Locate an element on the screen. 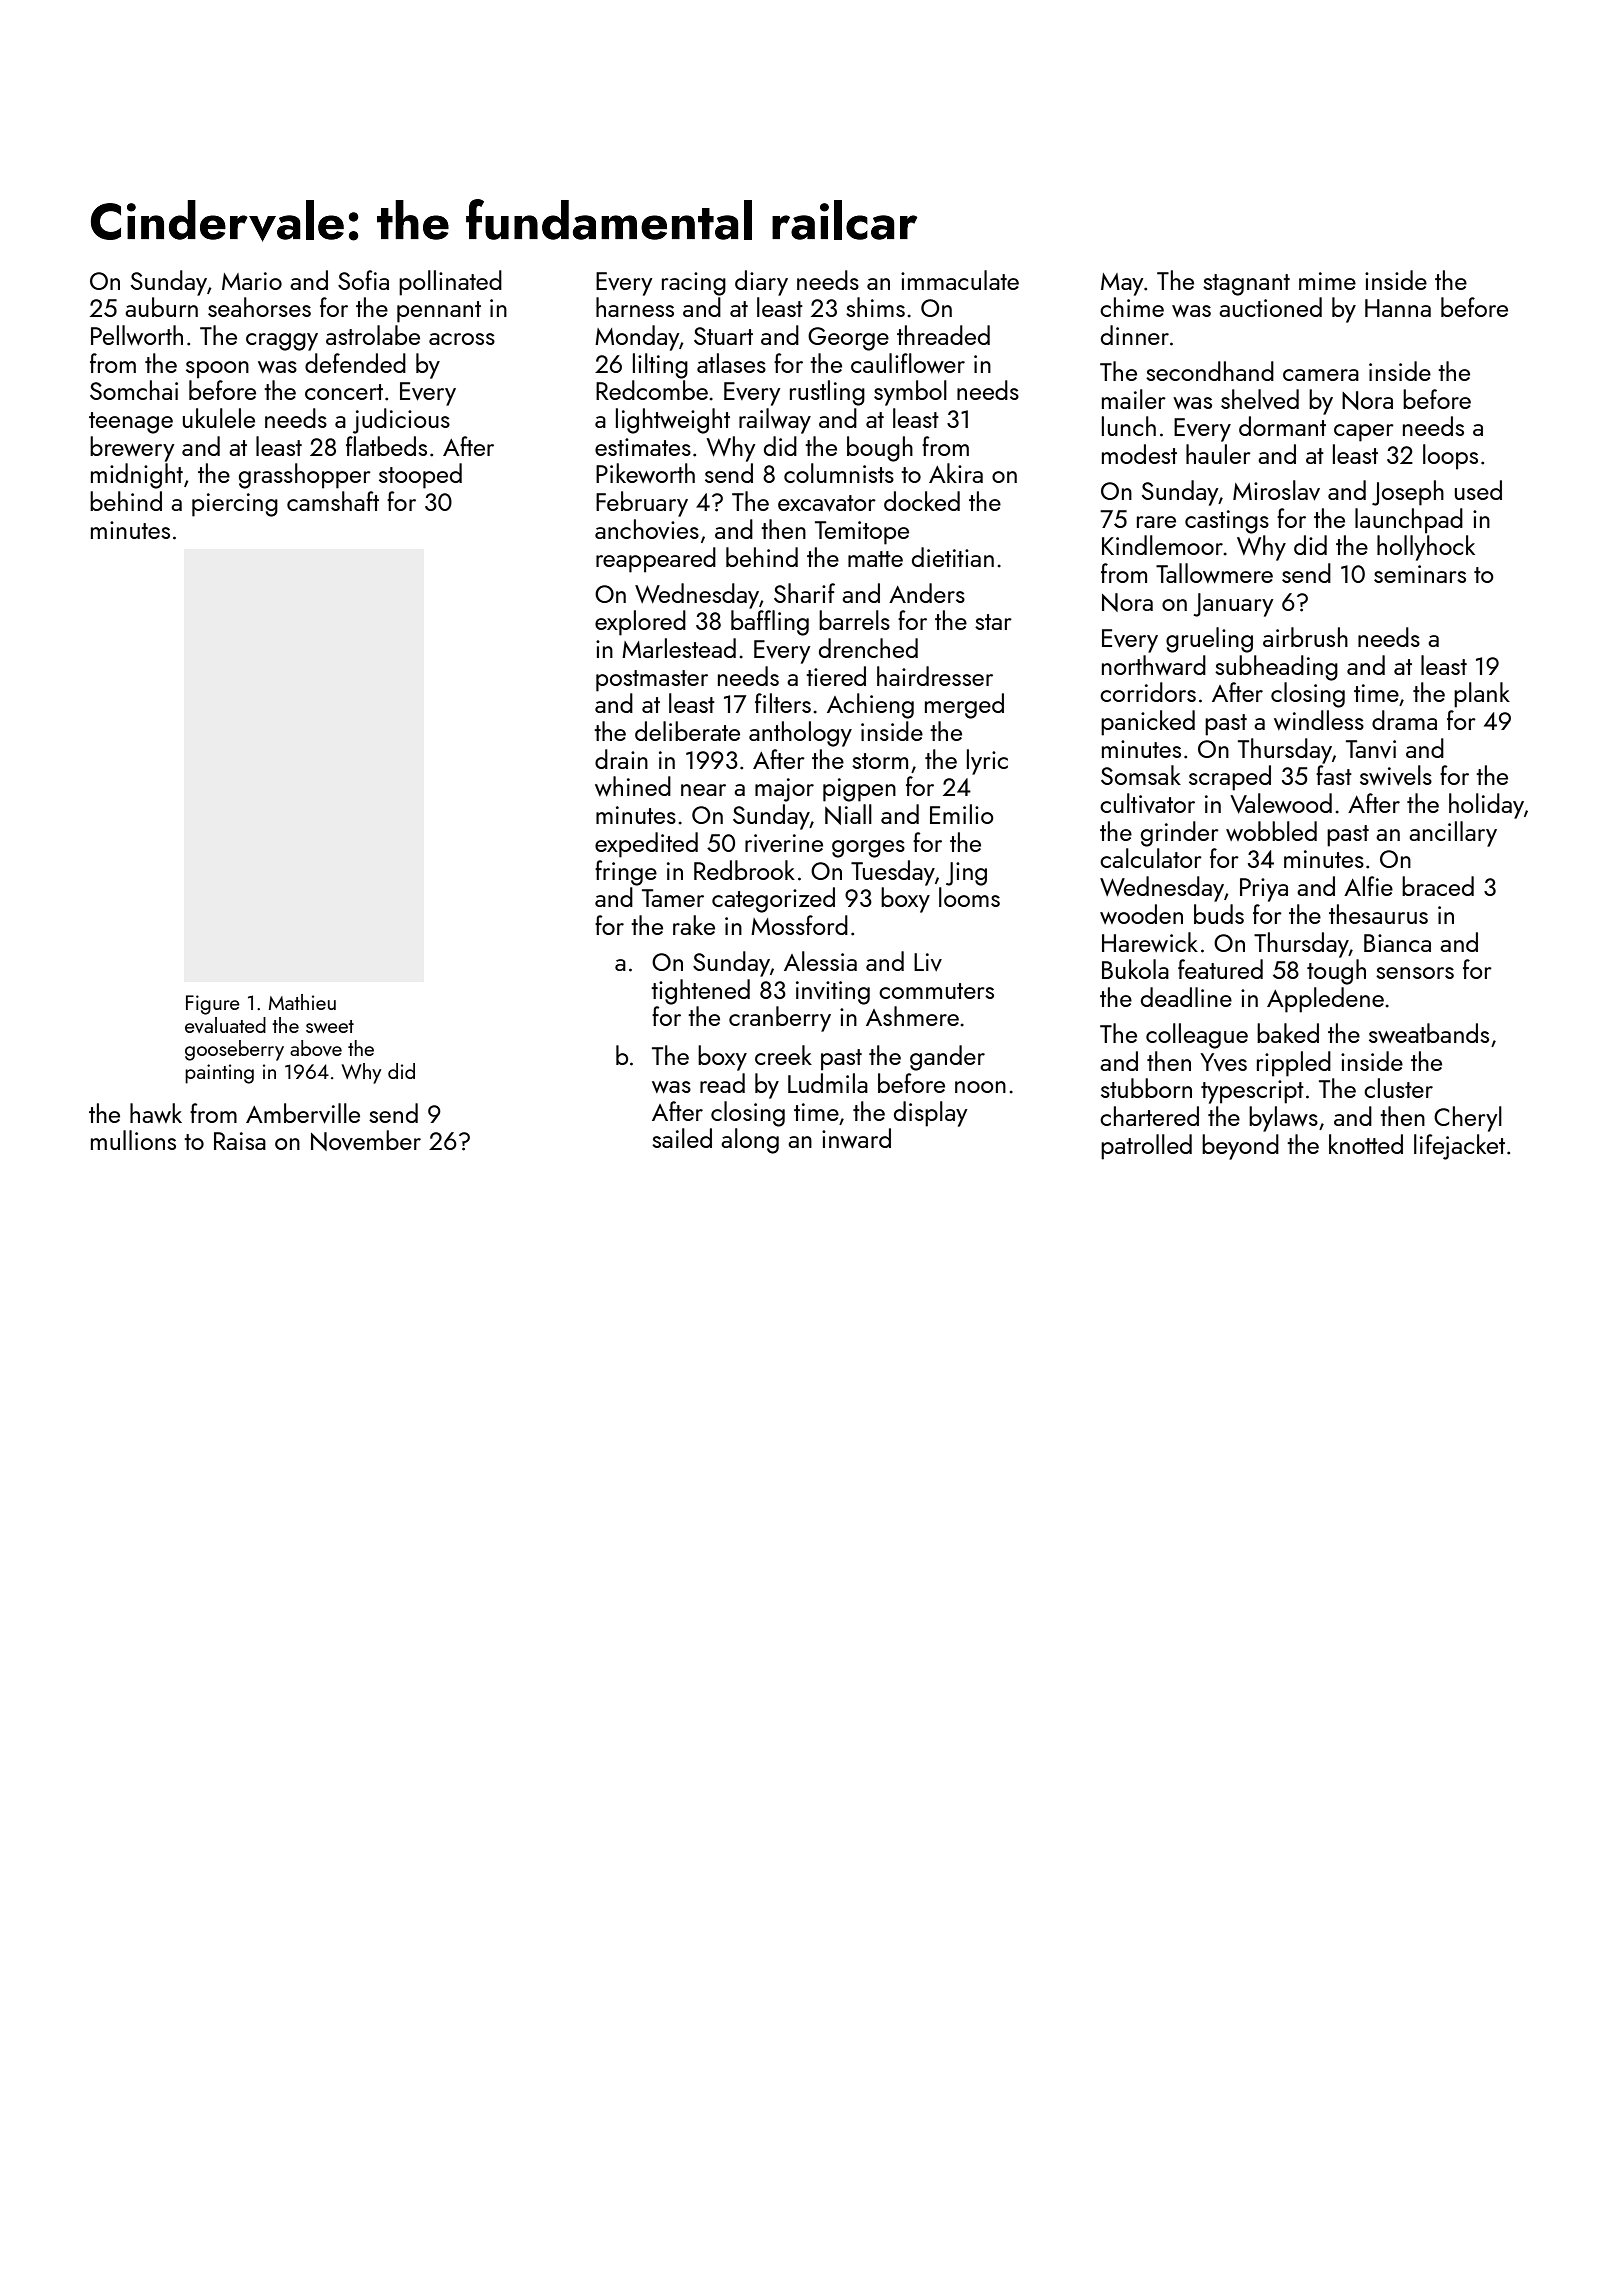 This screenshot has height=2292, width=1620. drain is located at coordinates (621, 759).
